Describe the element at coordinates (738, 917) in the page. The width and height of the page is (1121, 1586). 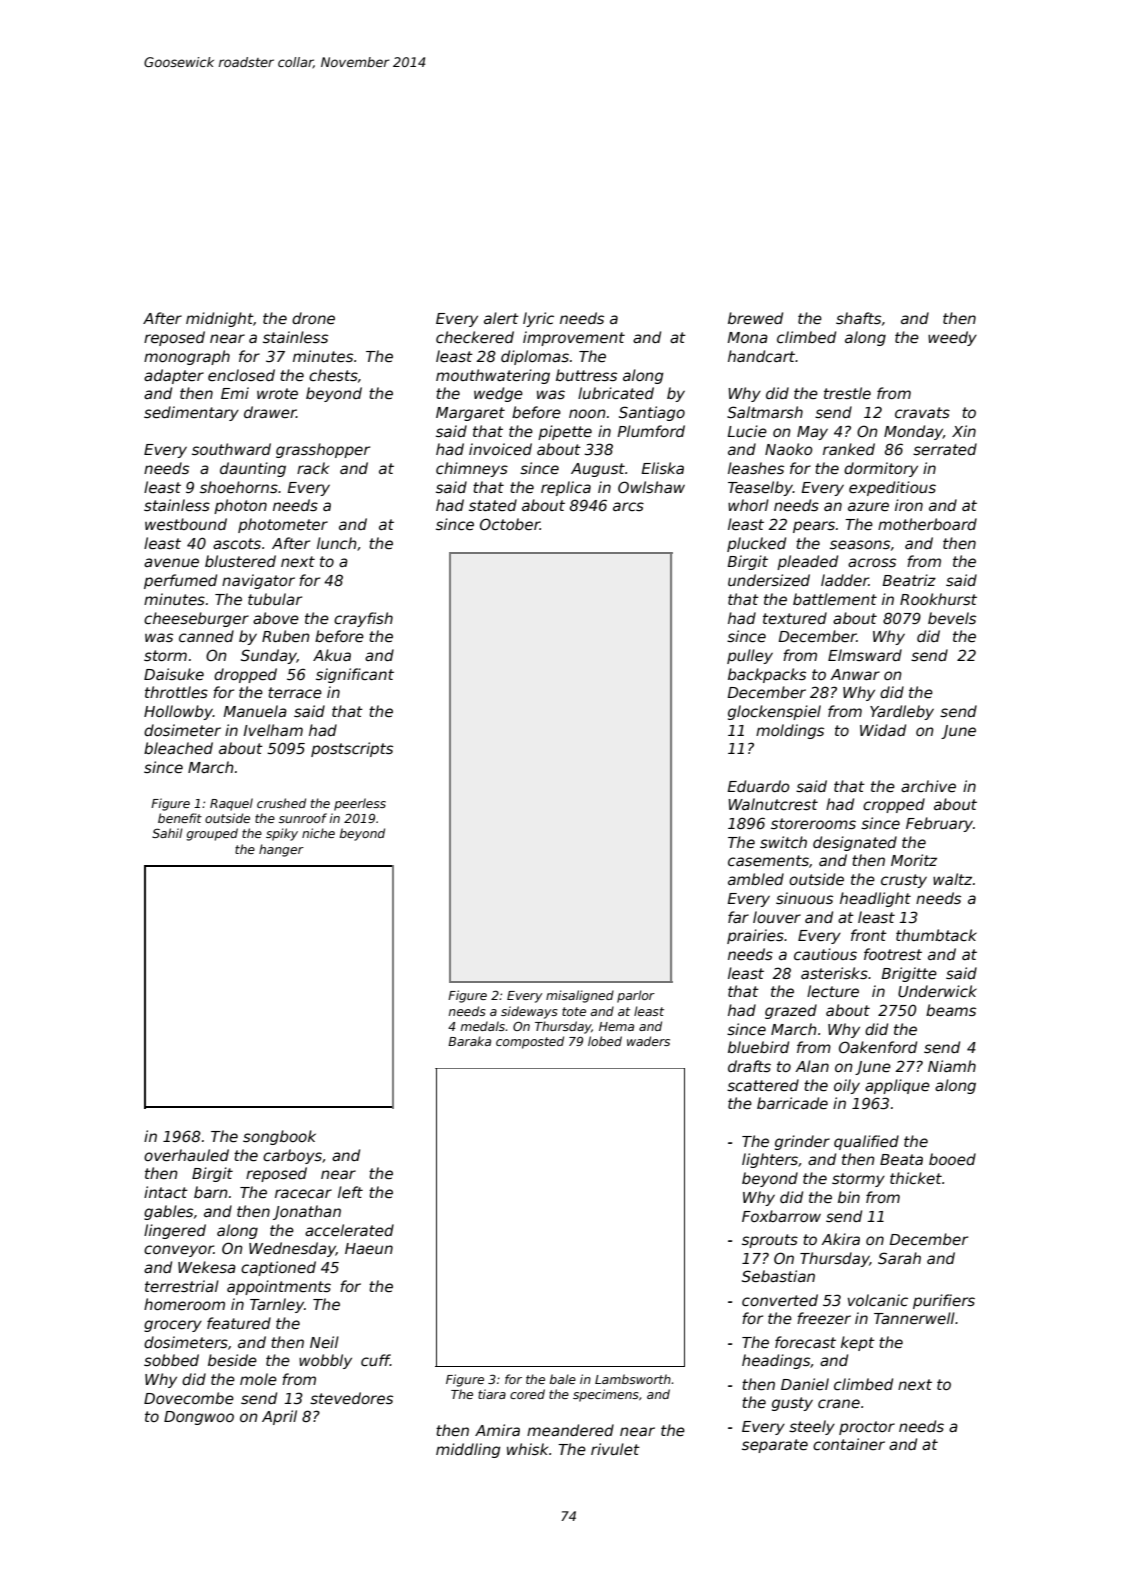
I see `far` at that location.
